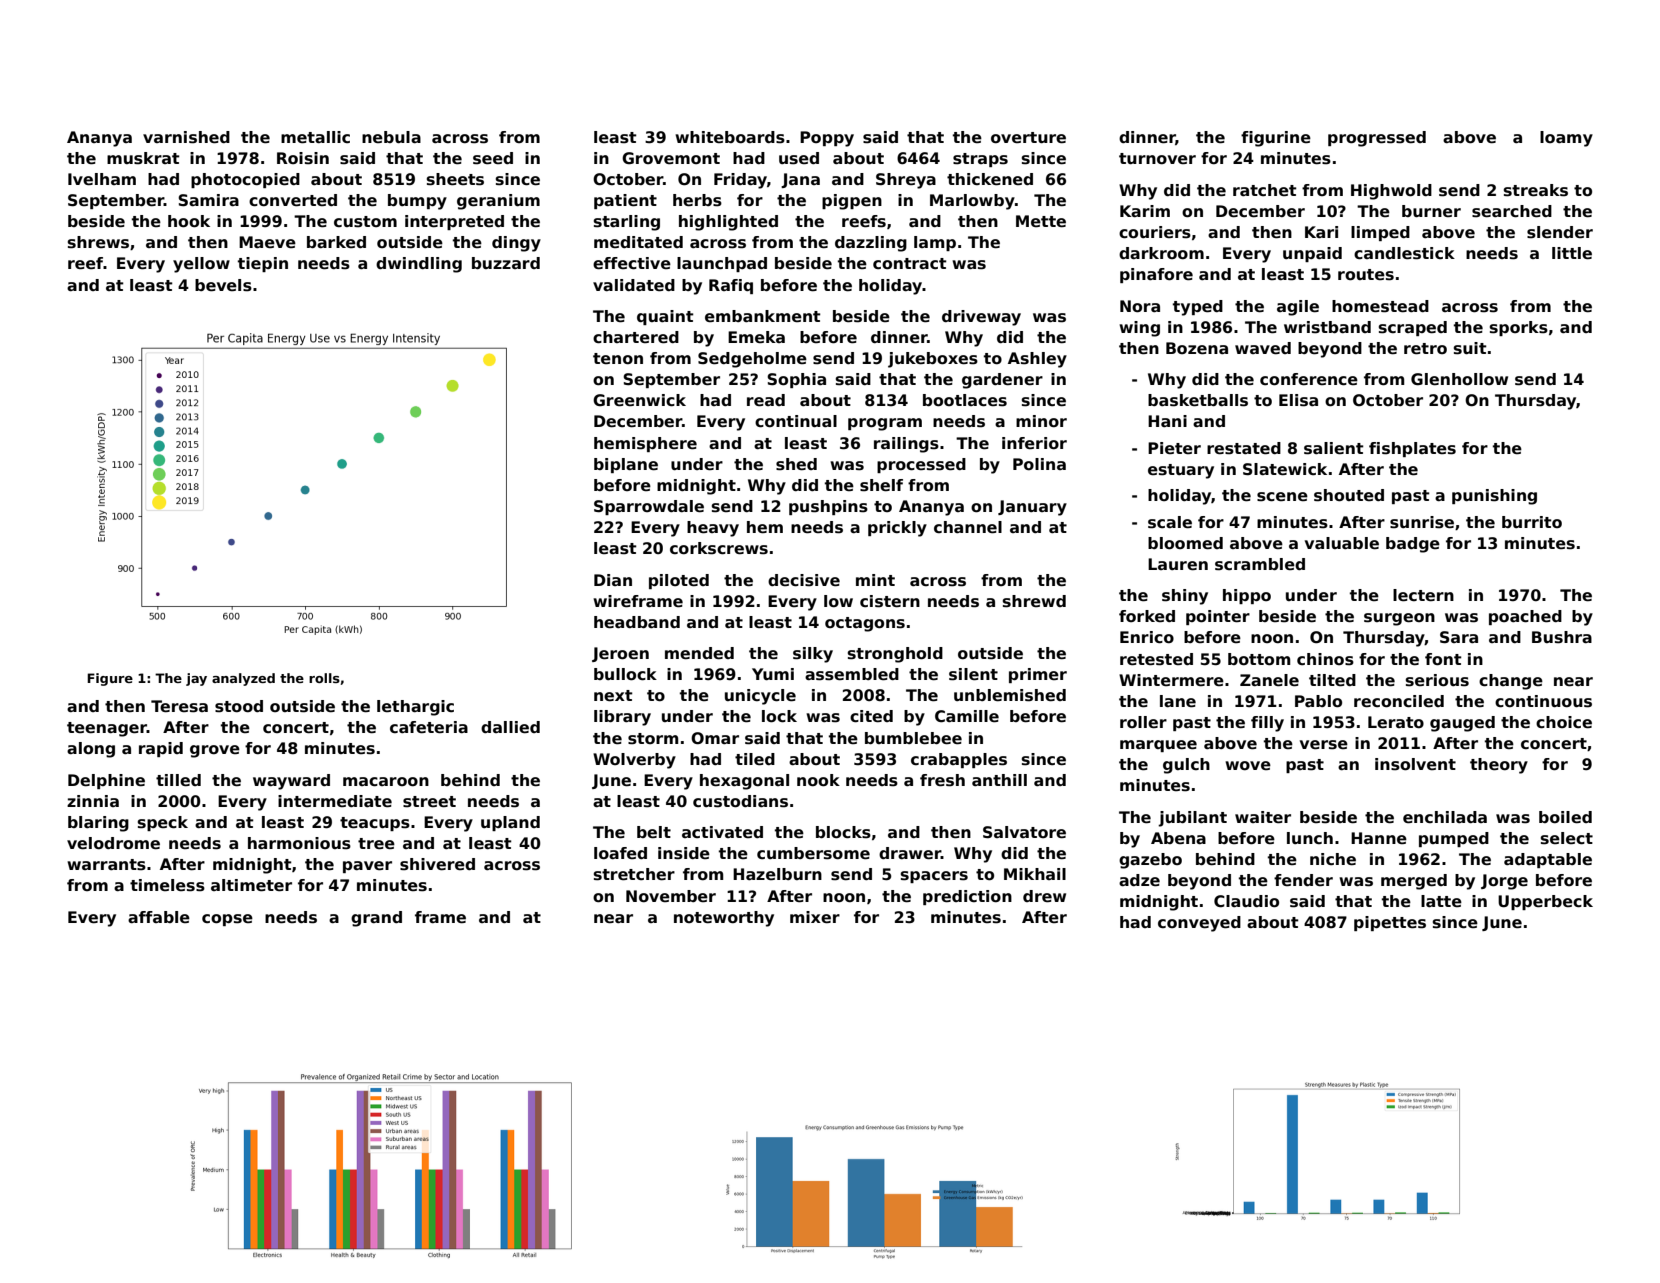  Describe the element at coordinates (645, 444) in the image. I see `hemisphere` at that location.
